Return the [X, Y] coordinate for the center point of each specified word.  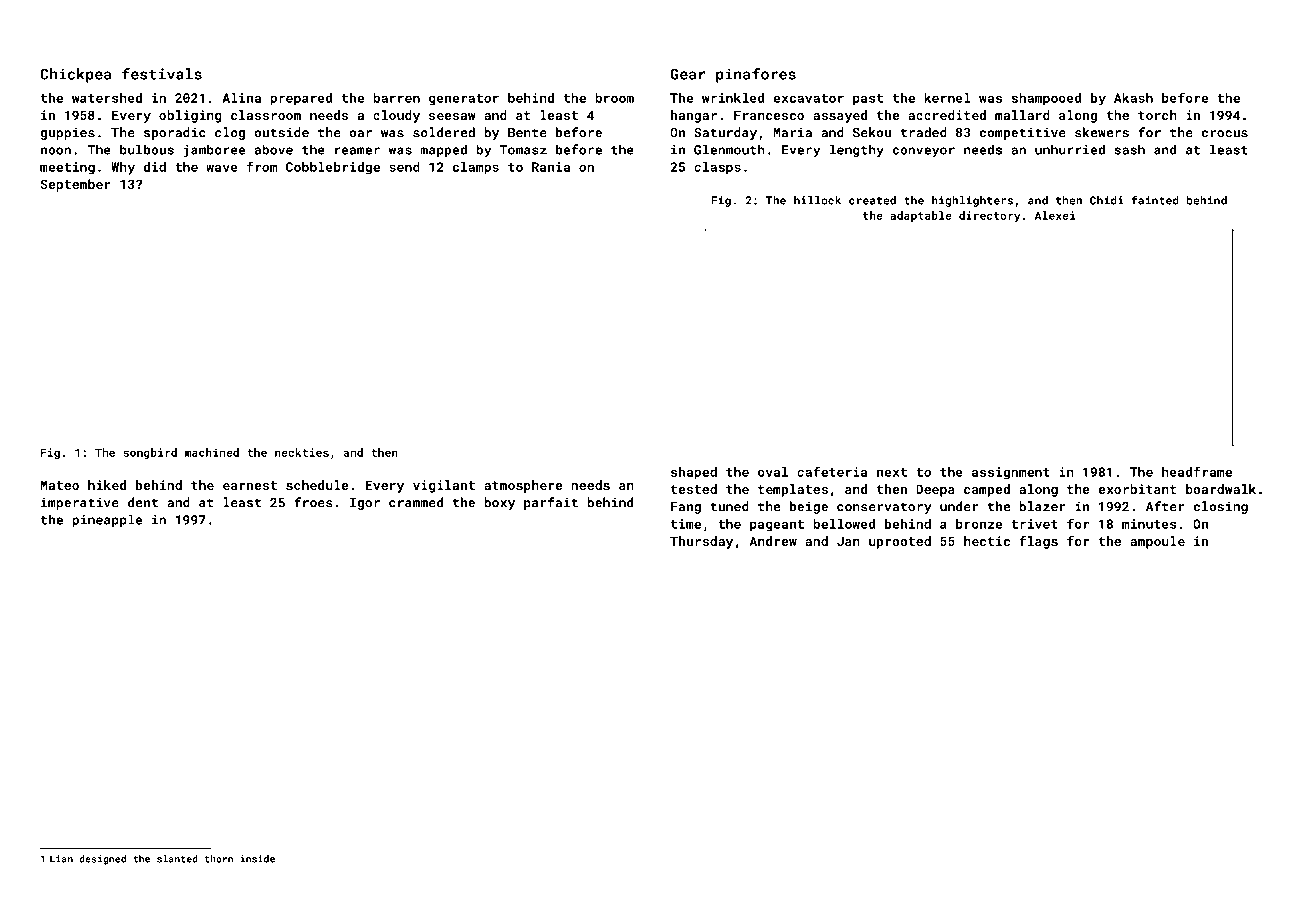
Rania [551, 167]
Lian [61, 859]
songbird [150, 453]
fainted [1155, 200]
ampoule [1157, 542]
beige [809, 507]
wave [222, 168]
